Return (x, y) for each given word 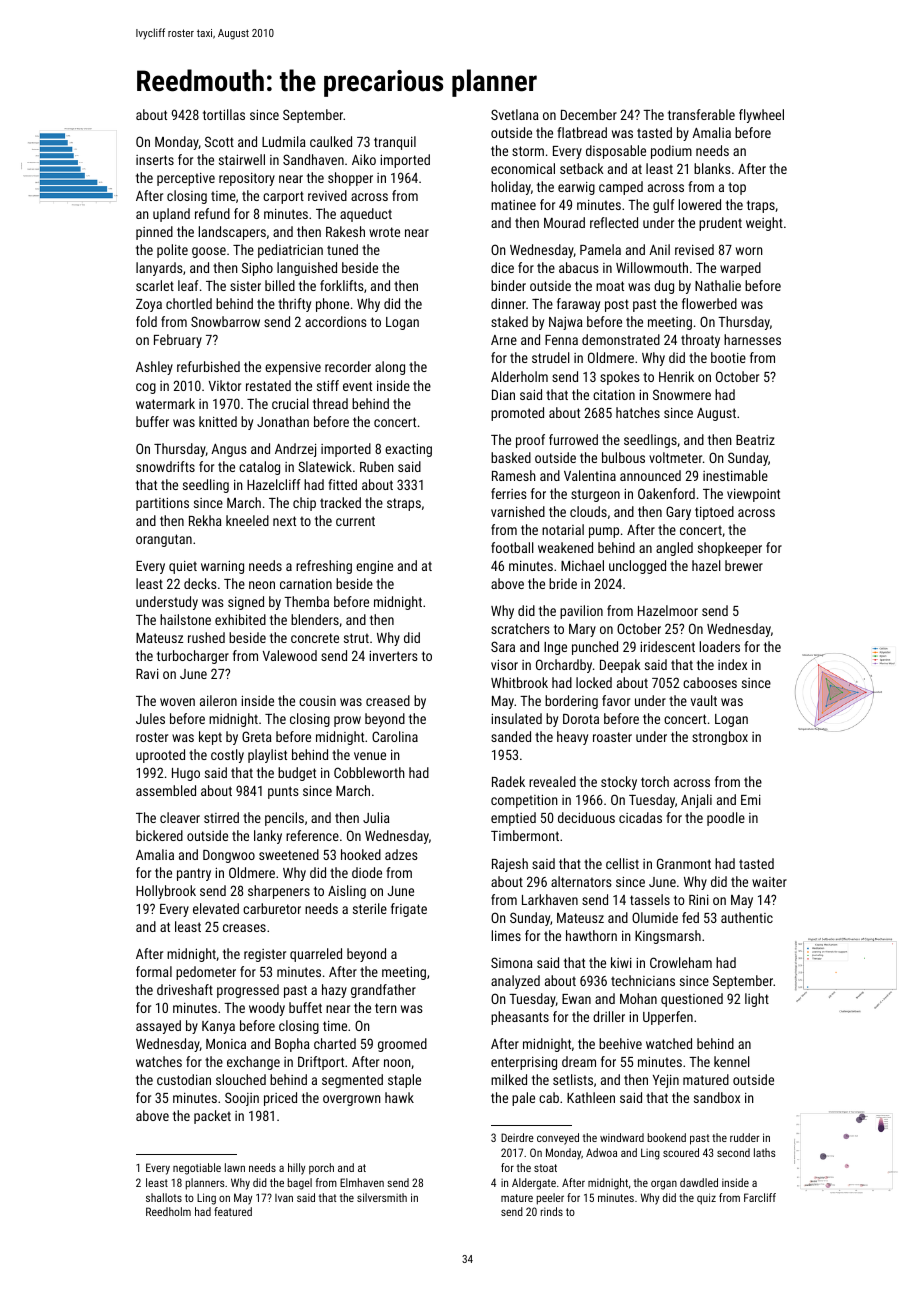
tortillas (224, 114)
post (617, 305)
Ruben (377, 466)
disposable (616, 152)
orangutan (164, 540)
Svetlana (515, 114)
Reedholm (168, 1211)
